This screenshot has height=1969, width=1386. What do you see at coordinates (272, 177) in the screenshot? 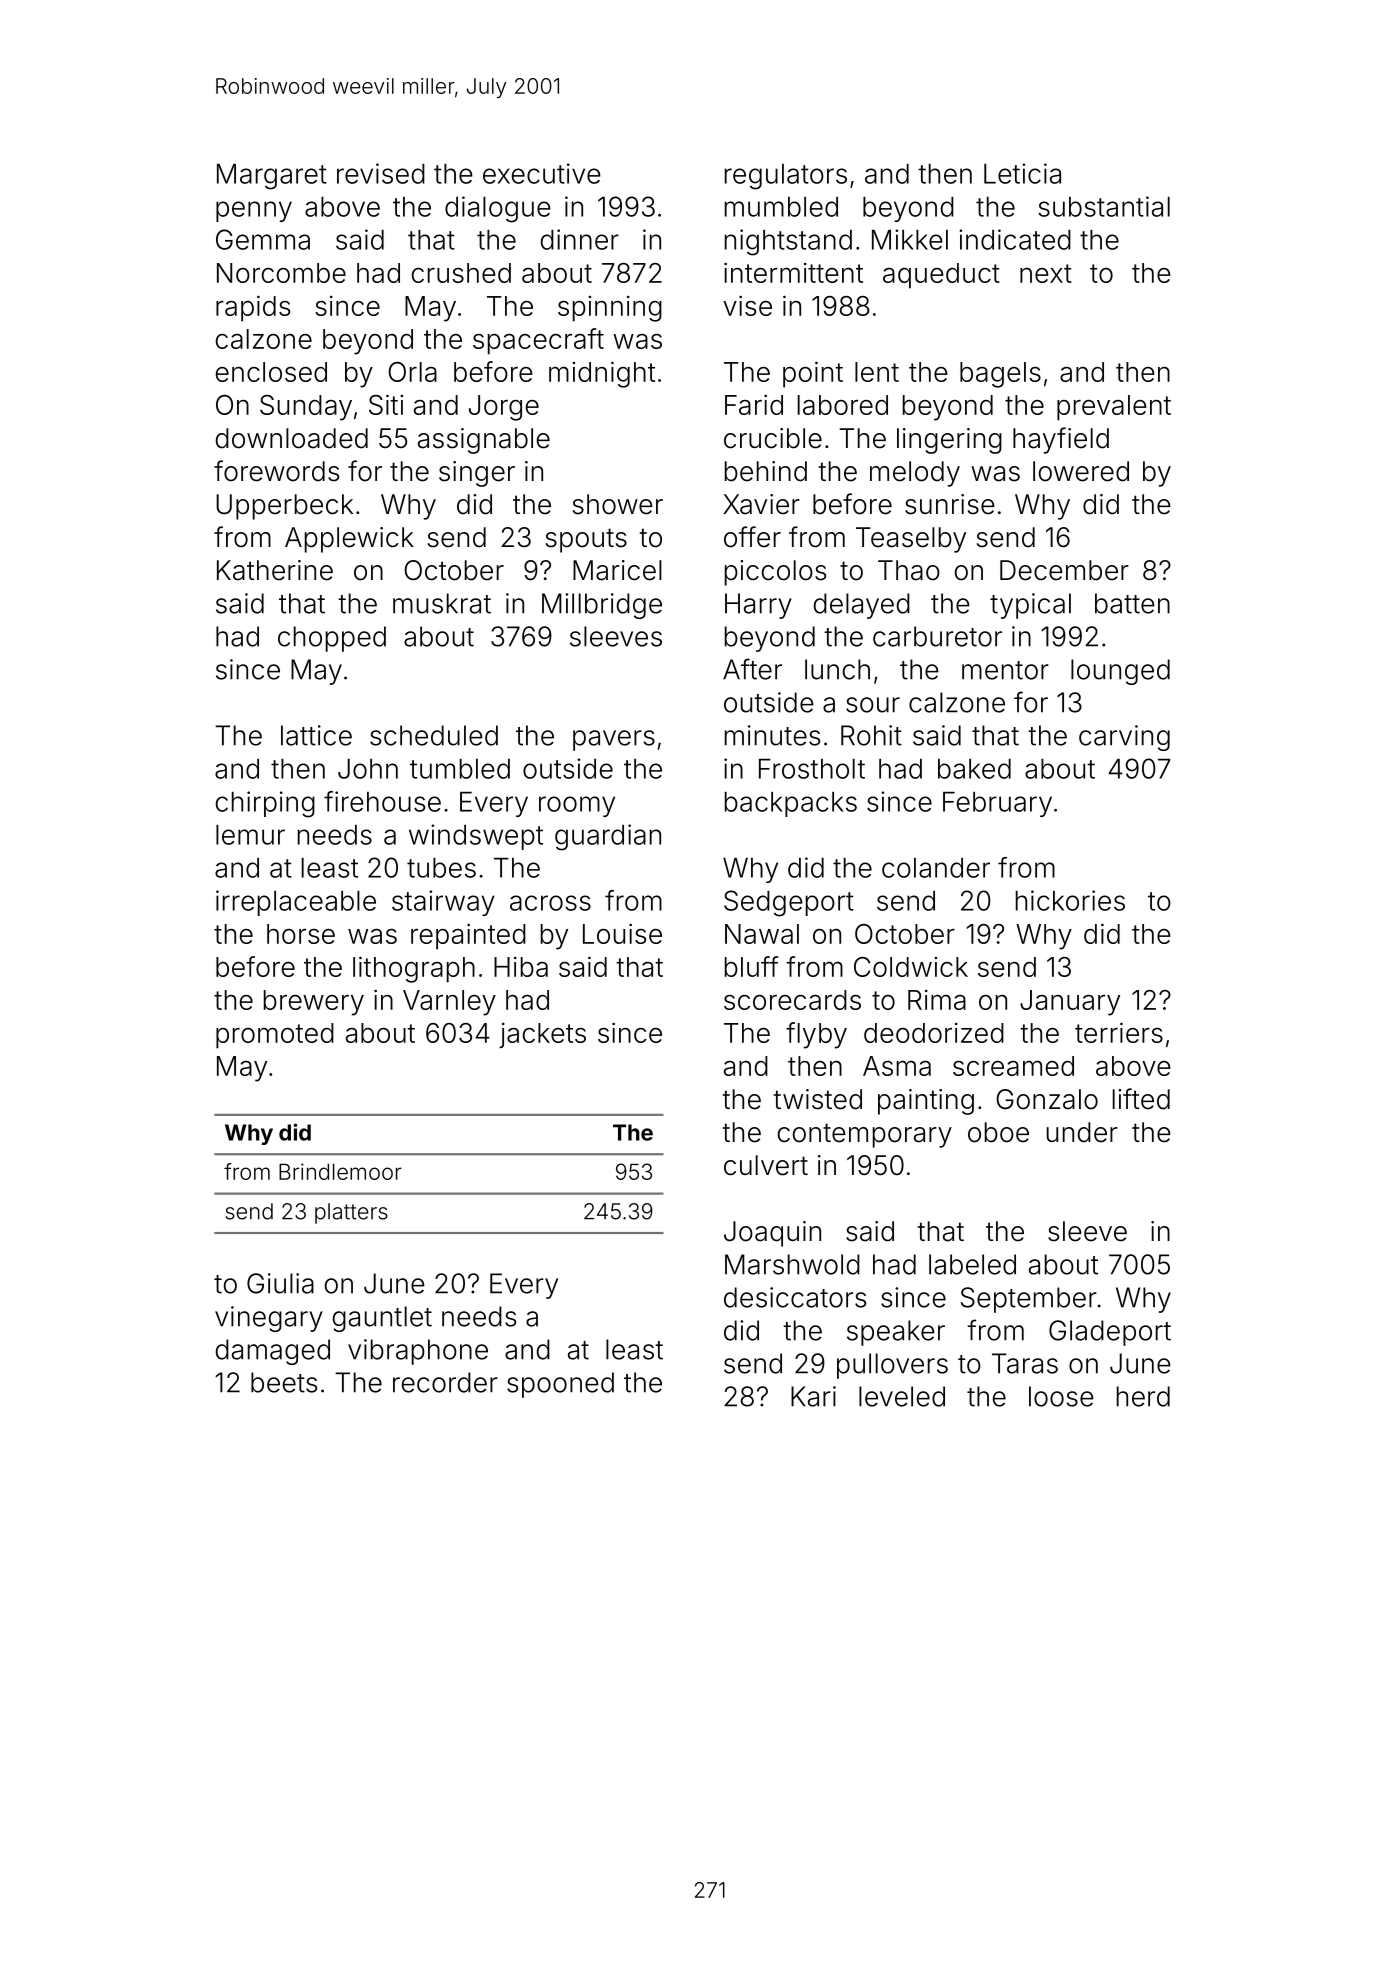
I see `Margaret` at bounding box center [272, 177].
